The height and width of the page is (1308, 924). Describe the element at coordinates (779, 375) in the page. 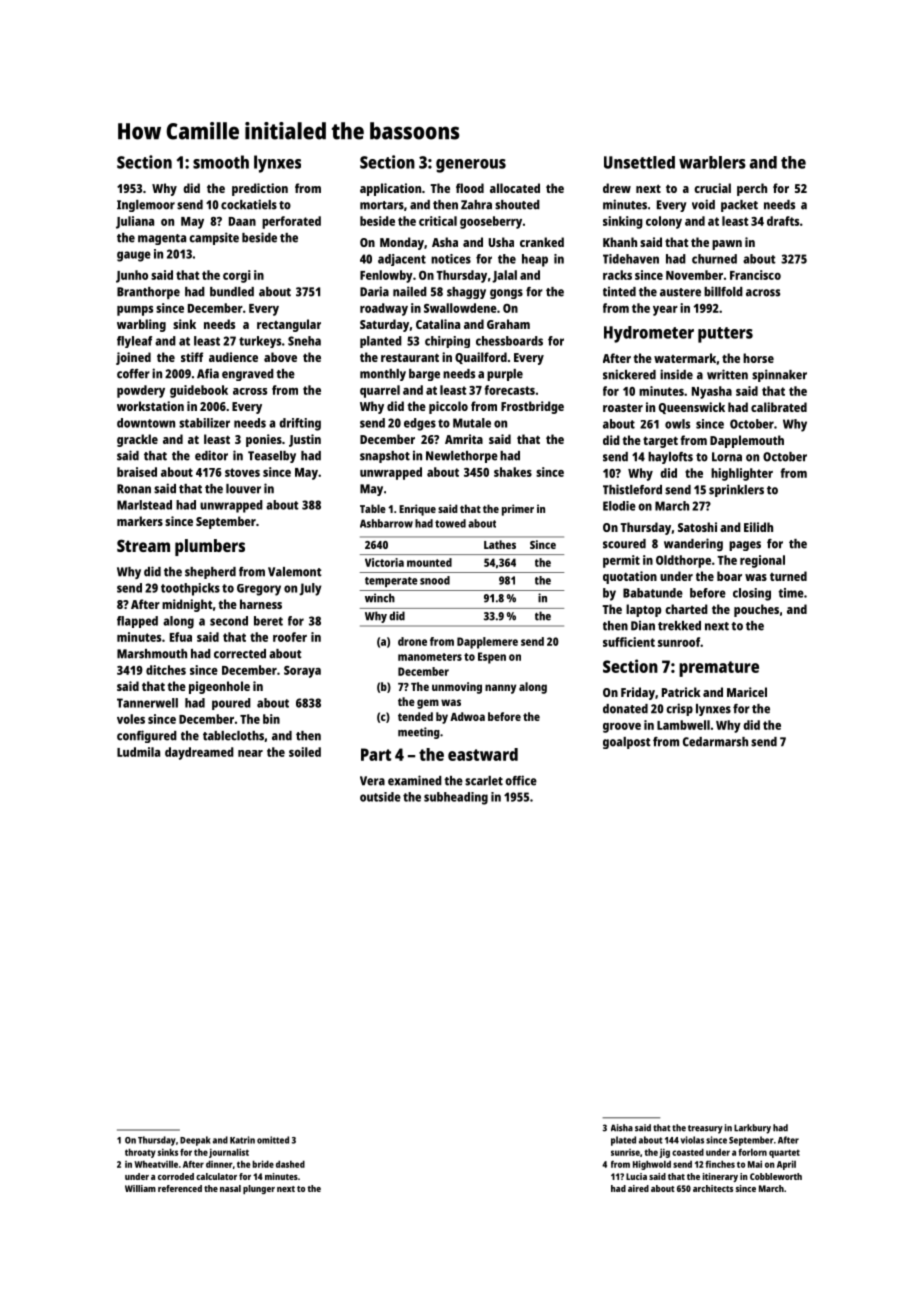

I see `spinnaker` at that location.
